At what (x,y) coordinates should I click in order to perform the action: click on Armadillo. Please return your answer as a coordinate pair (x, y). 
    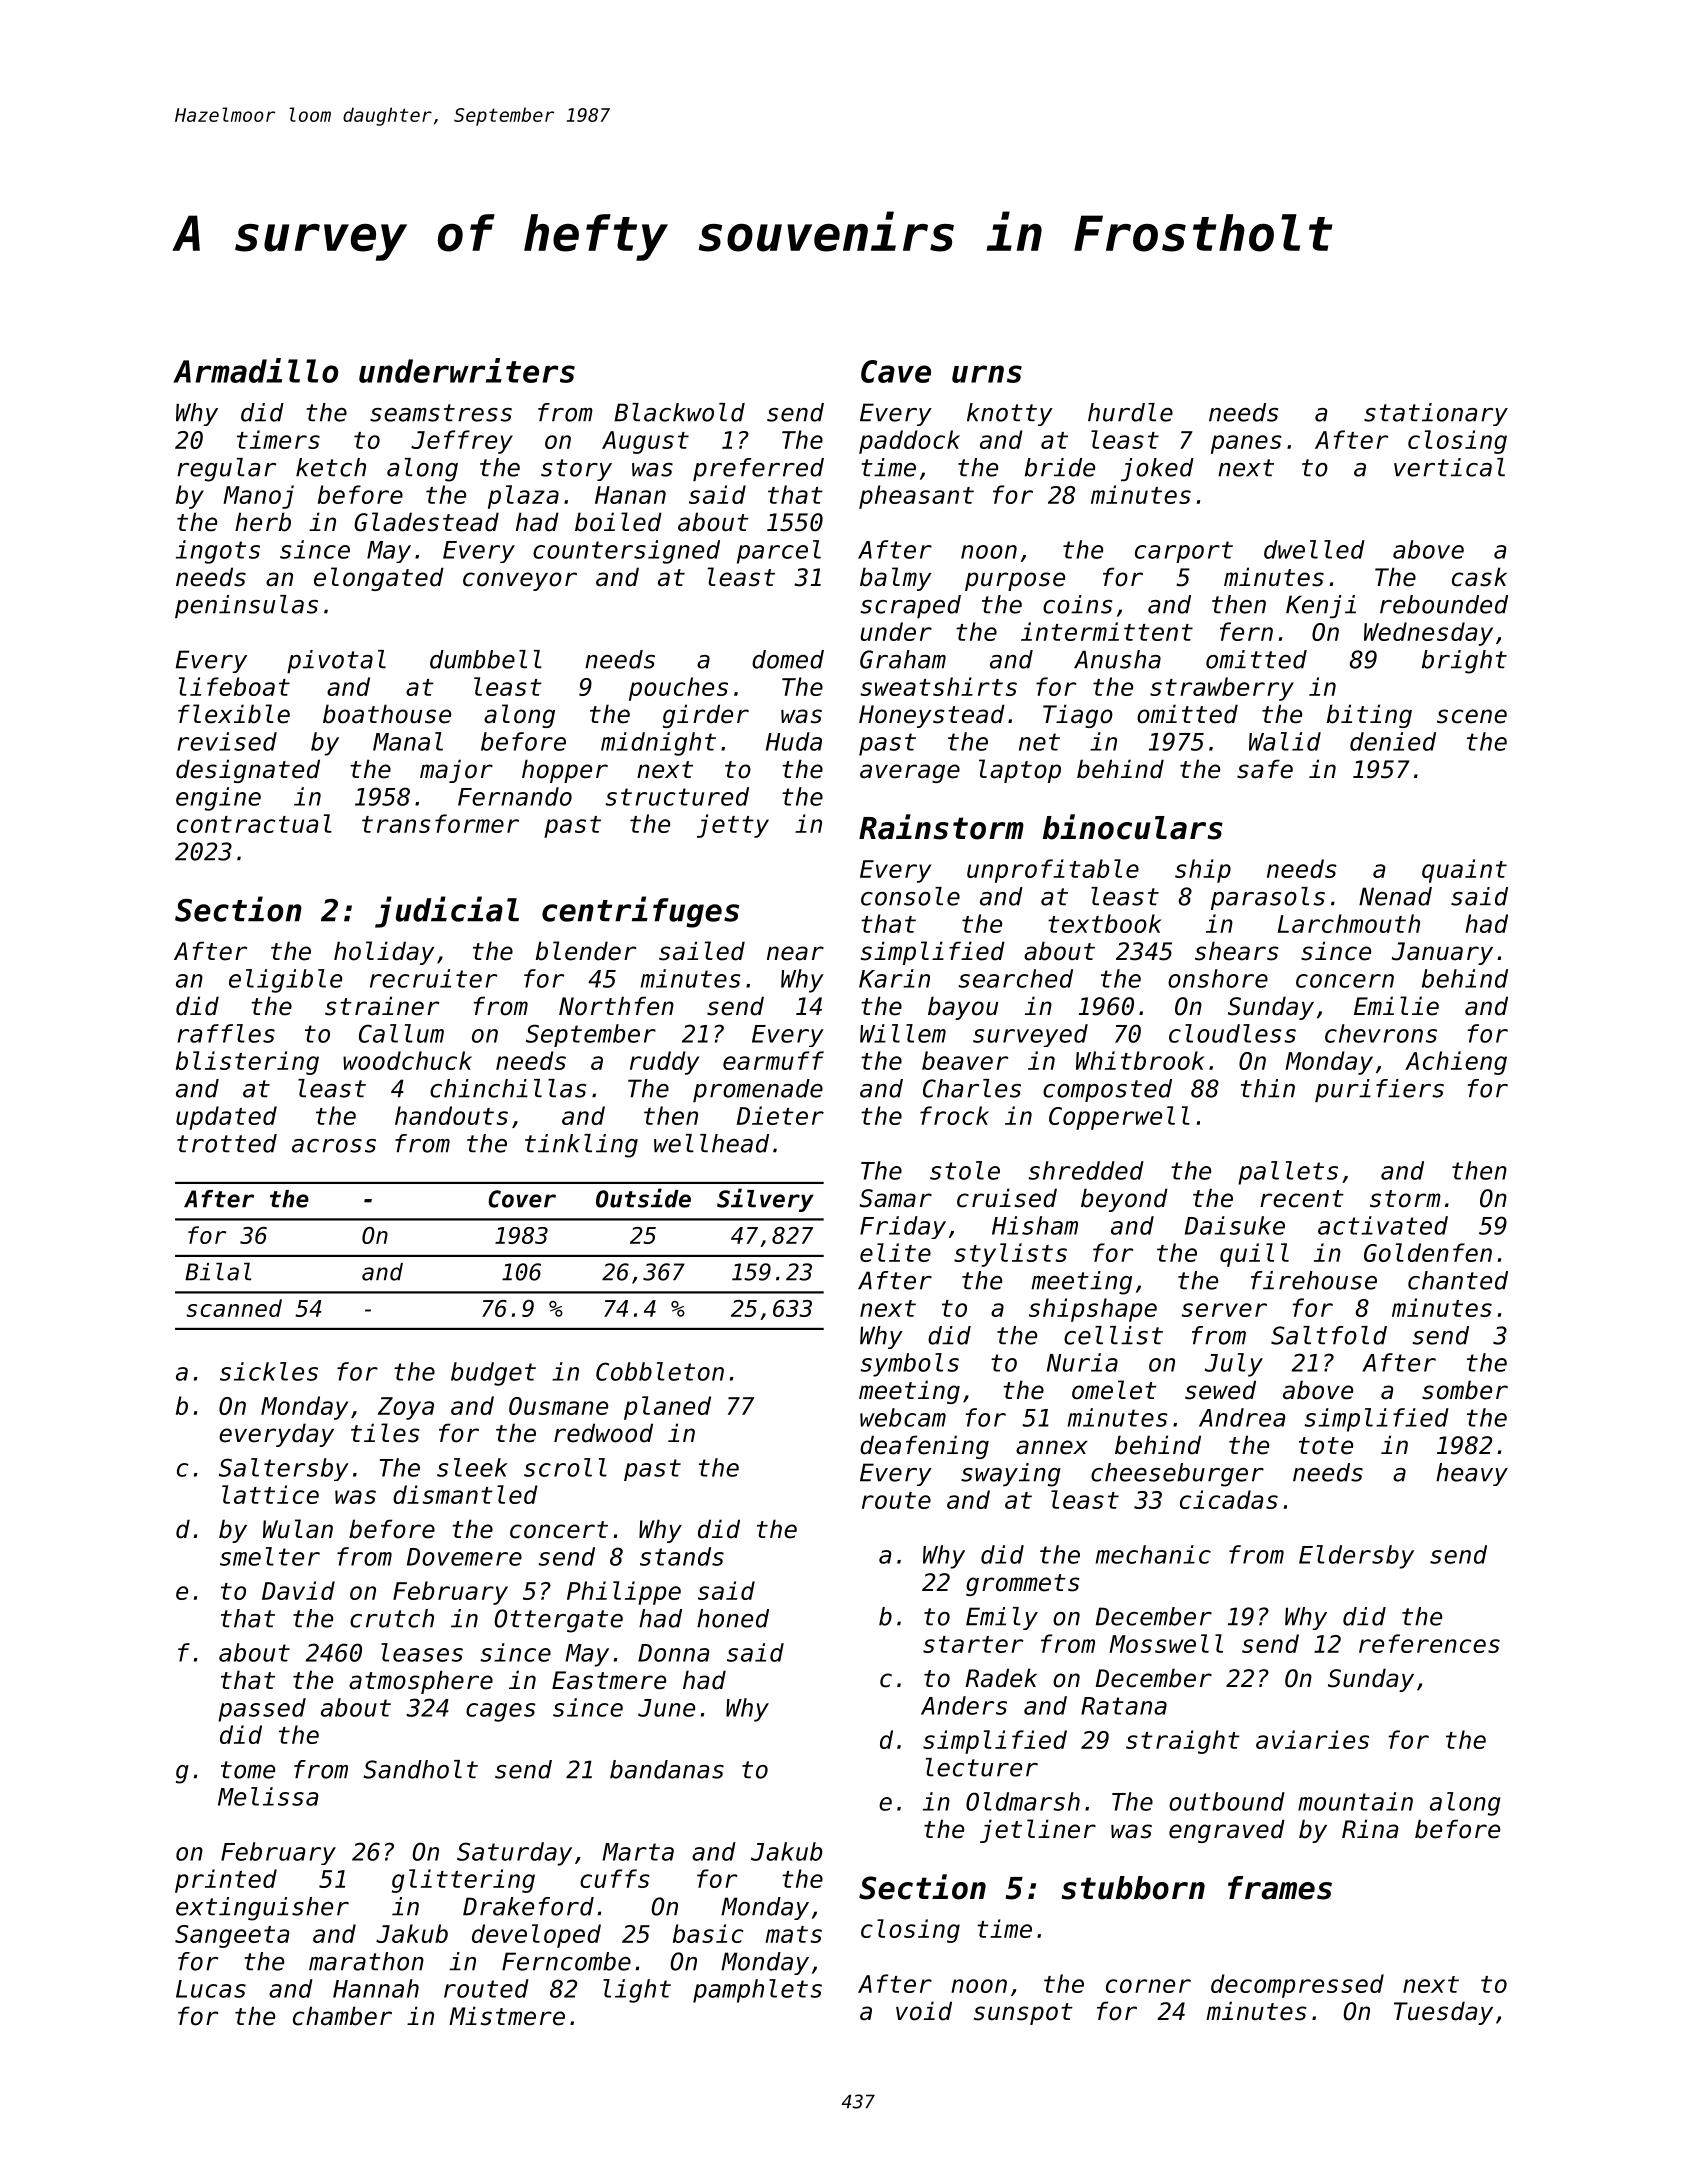
    Looking at the image, I should click on (255, 370).
